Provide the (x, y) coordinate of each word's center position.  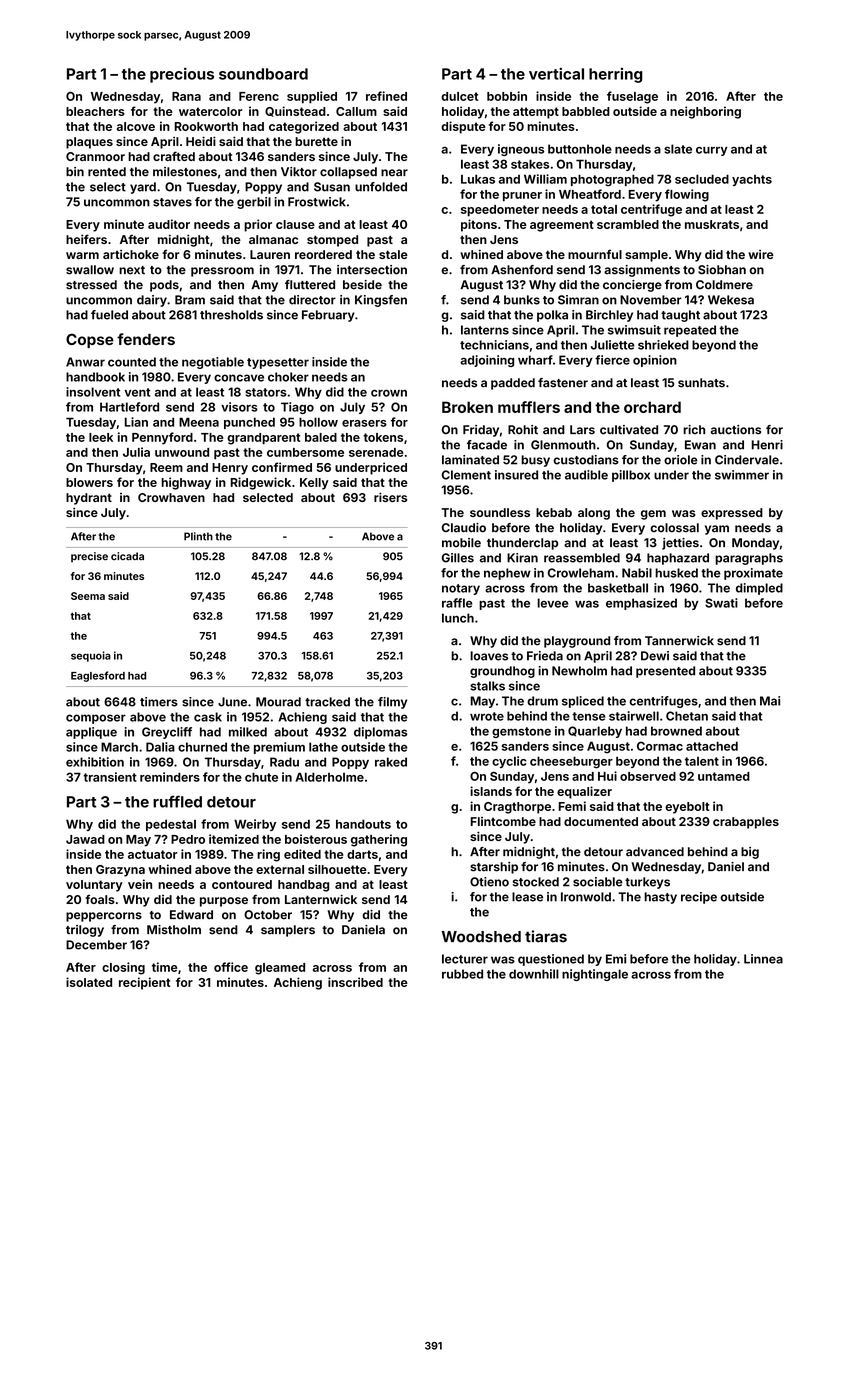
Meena (199, 422)
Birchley (609, 316)
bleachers (95, 111)
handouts (363, 824)
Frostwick (317, 202)
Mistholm (174, 930)
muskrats (712, 224)
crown (389, 393)
